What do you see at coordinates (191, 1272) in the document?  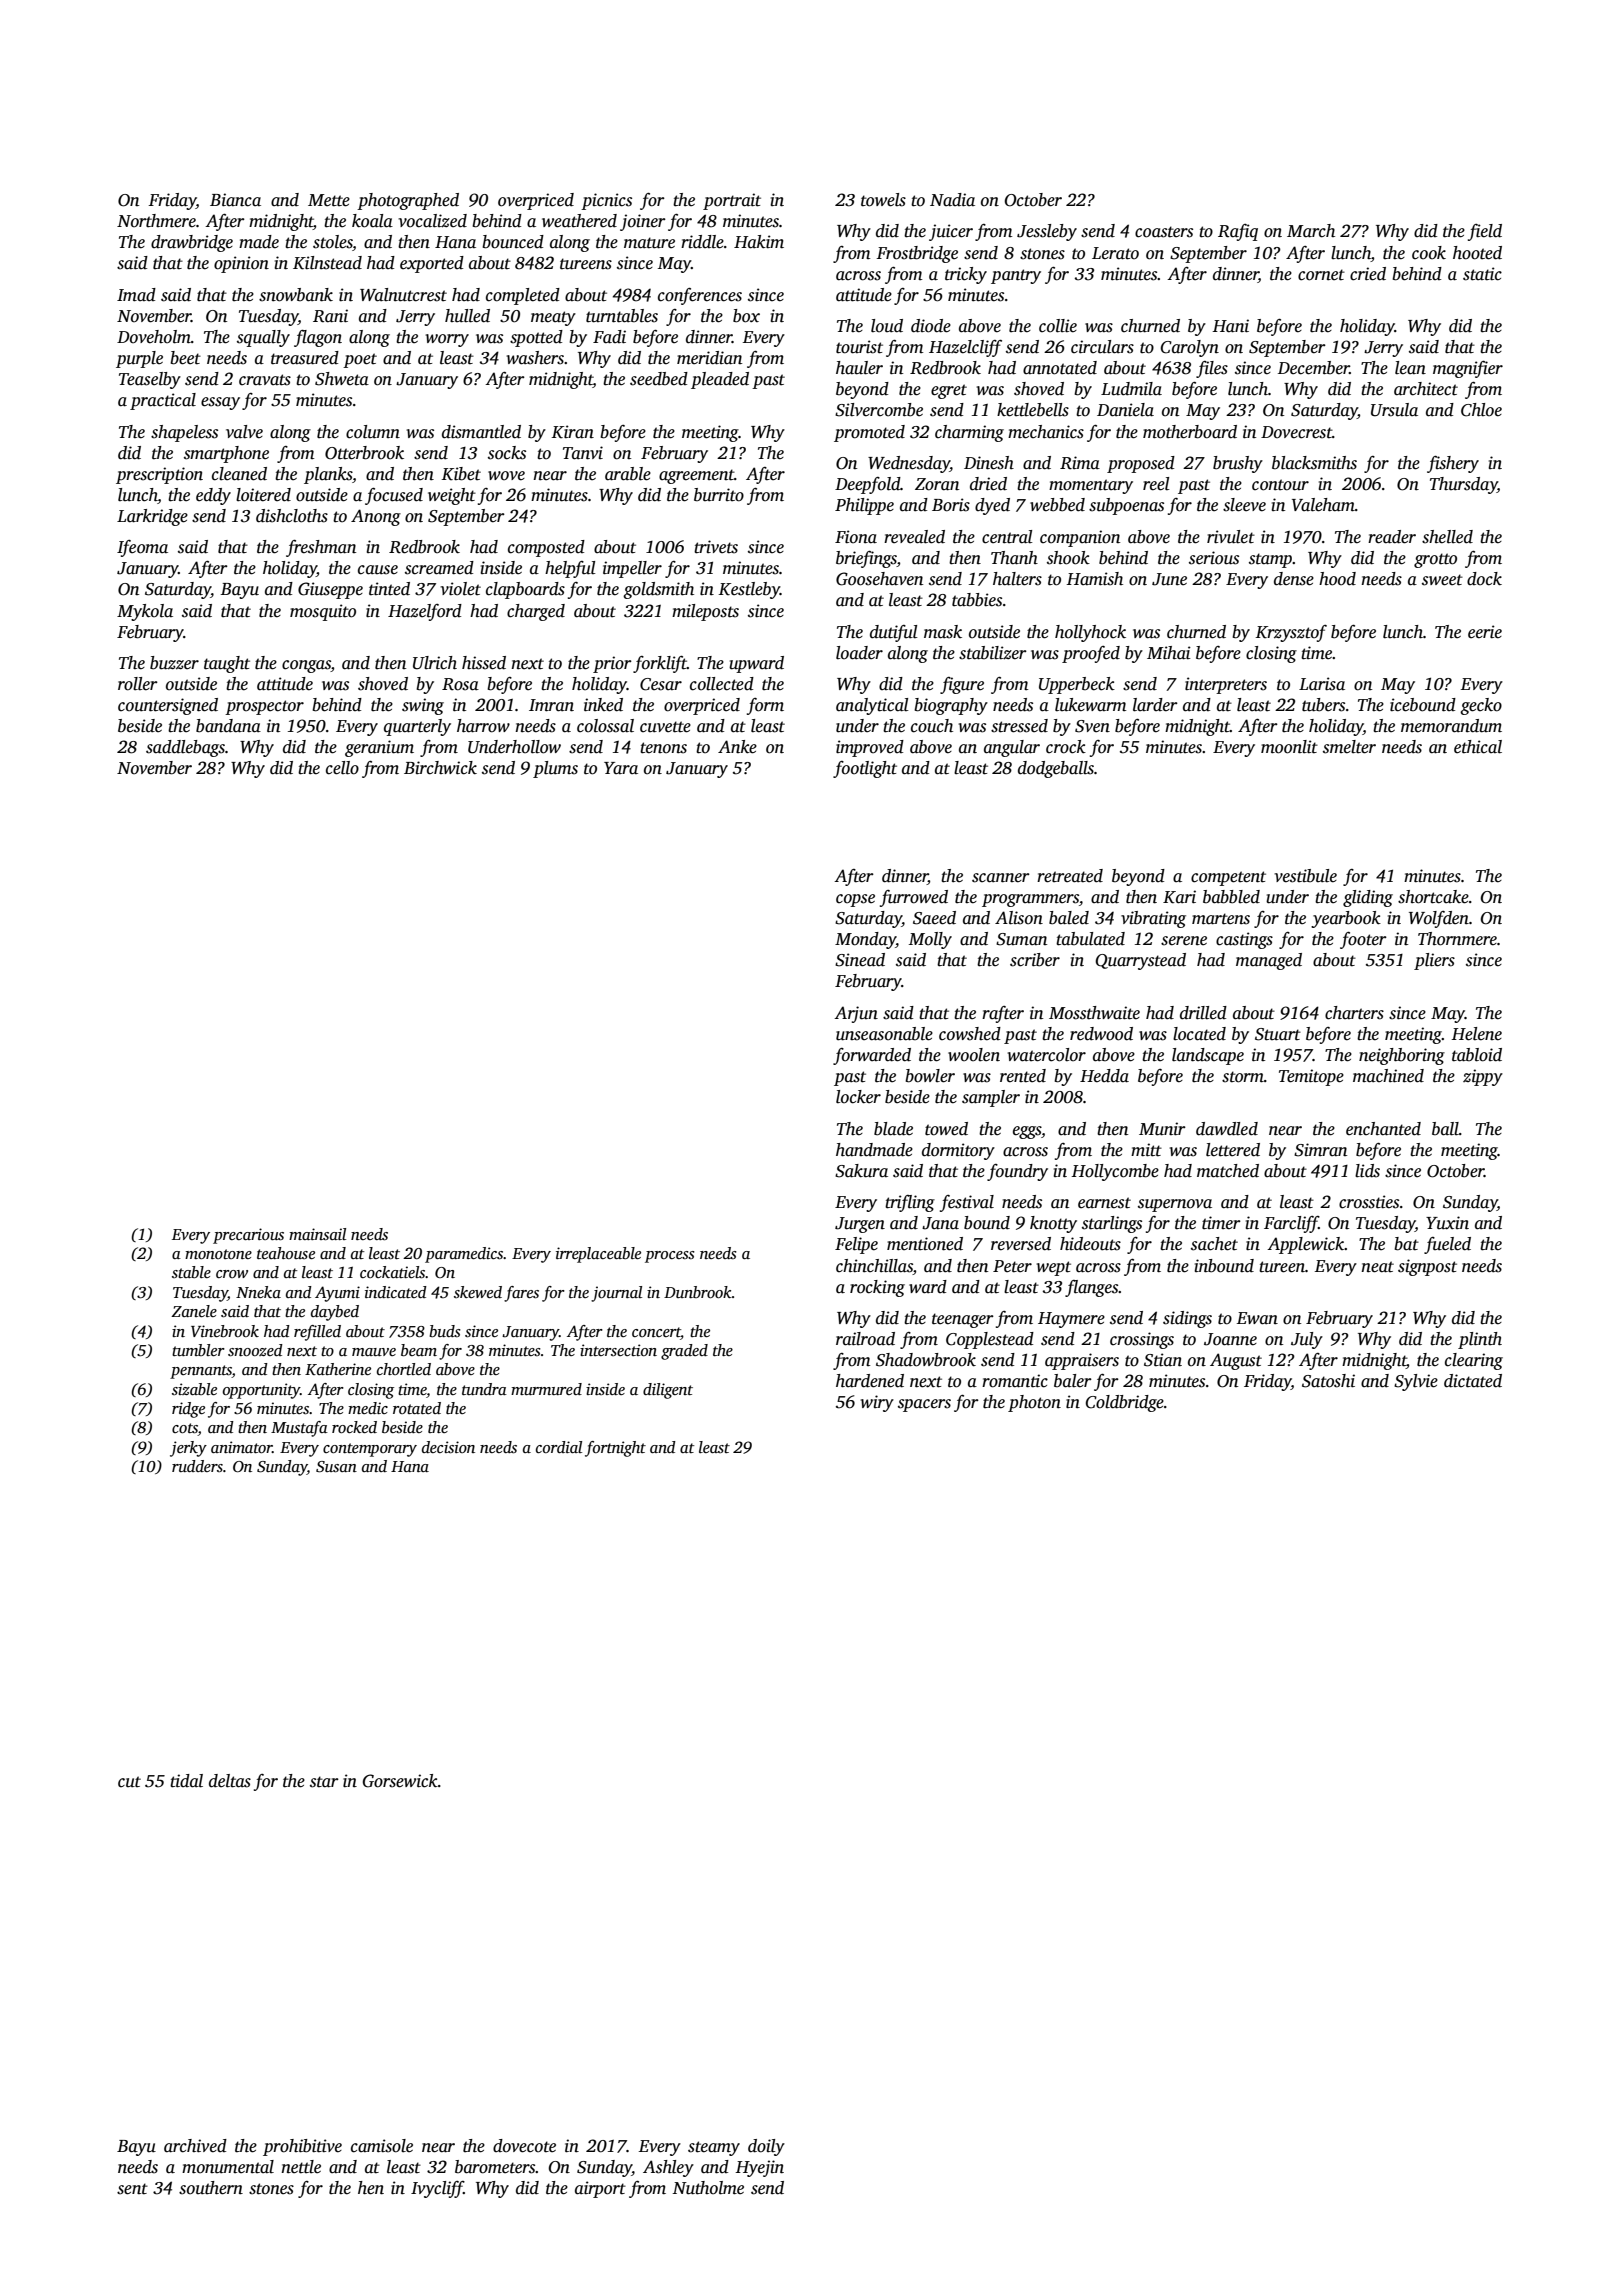 I see `stable` at bounding box center [191, 1272].
